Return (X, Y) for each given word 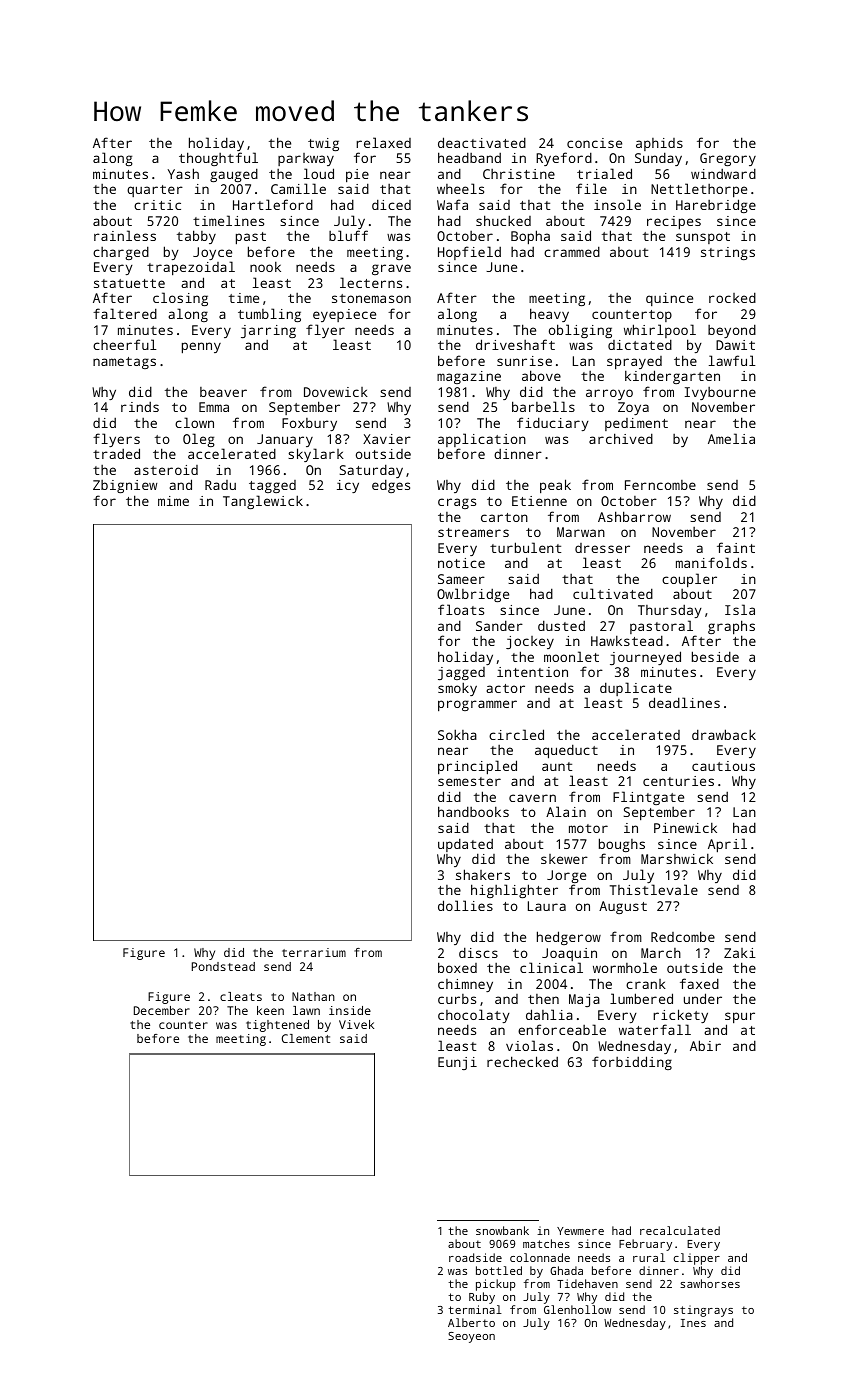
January (285, 440)
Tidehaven (587, 1283)
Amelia (731, 438)
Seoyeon (471, 1337)
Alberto (471, 1322)
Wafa (452, 204)
